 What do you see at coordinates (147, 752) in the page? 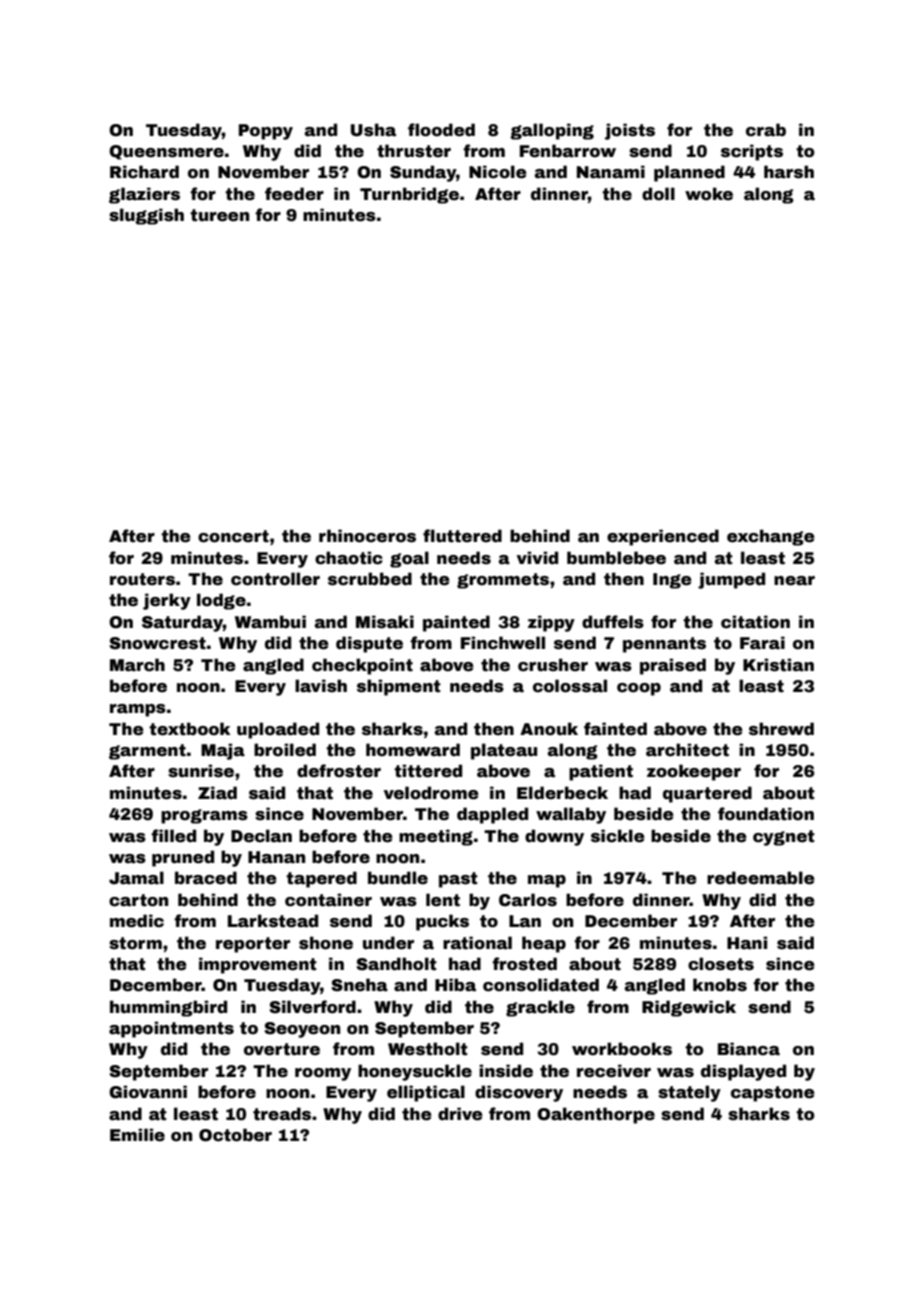
I see `garment` at bounding box center [147, 752].
